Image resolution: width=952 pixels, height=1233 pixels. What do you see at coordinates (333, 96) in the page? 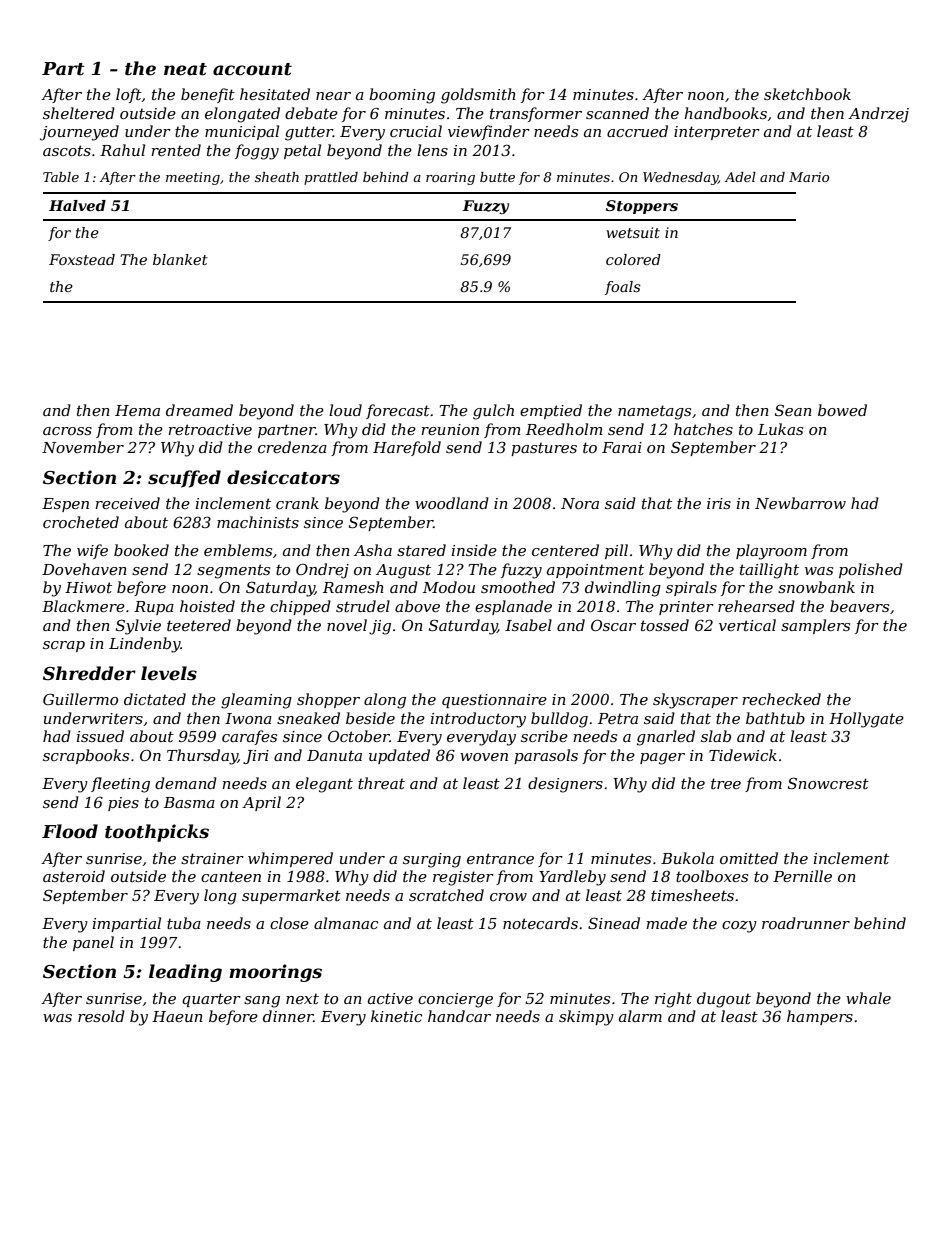
I see `near` at bounding box center [333, 96].
